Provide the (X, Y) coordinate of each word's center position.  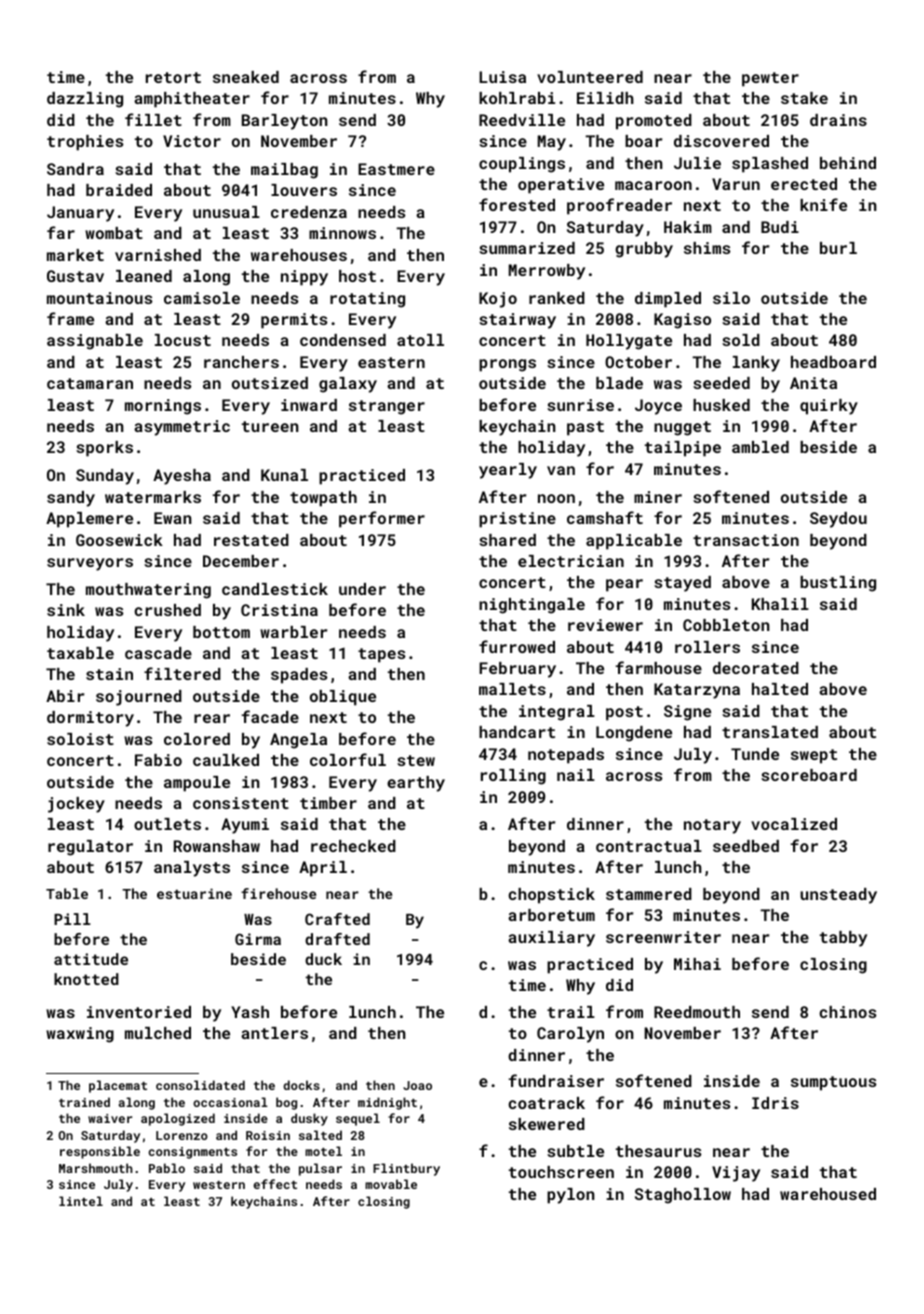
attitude (91, 959)
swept (814, 756)
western (219, 1185)
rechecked (353, 846)
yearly (508, 471)
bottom (221, 632)
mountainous (99, 298)
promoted (654, 122)
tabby (843, 939)
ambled (760, 447)
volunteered (590, 77)
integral (557, 713)
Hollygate (629, 342)
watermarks (153, 497)
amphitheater (192, 100)
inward (309, 405)
